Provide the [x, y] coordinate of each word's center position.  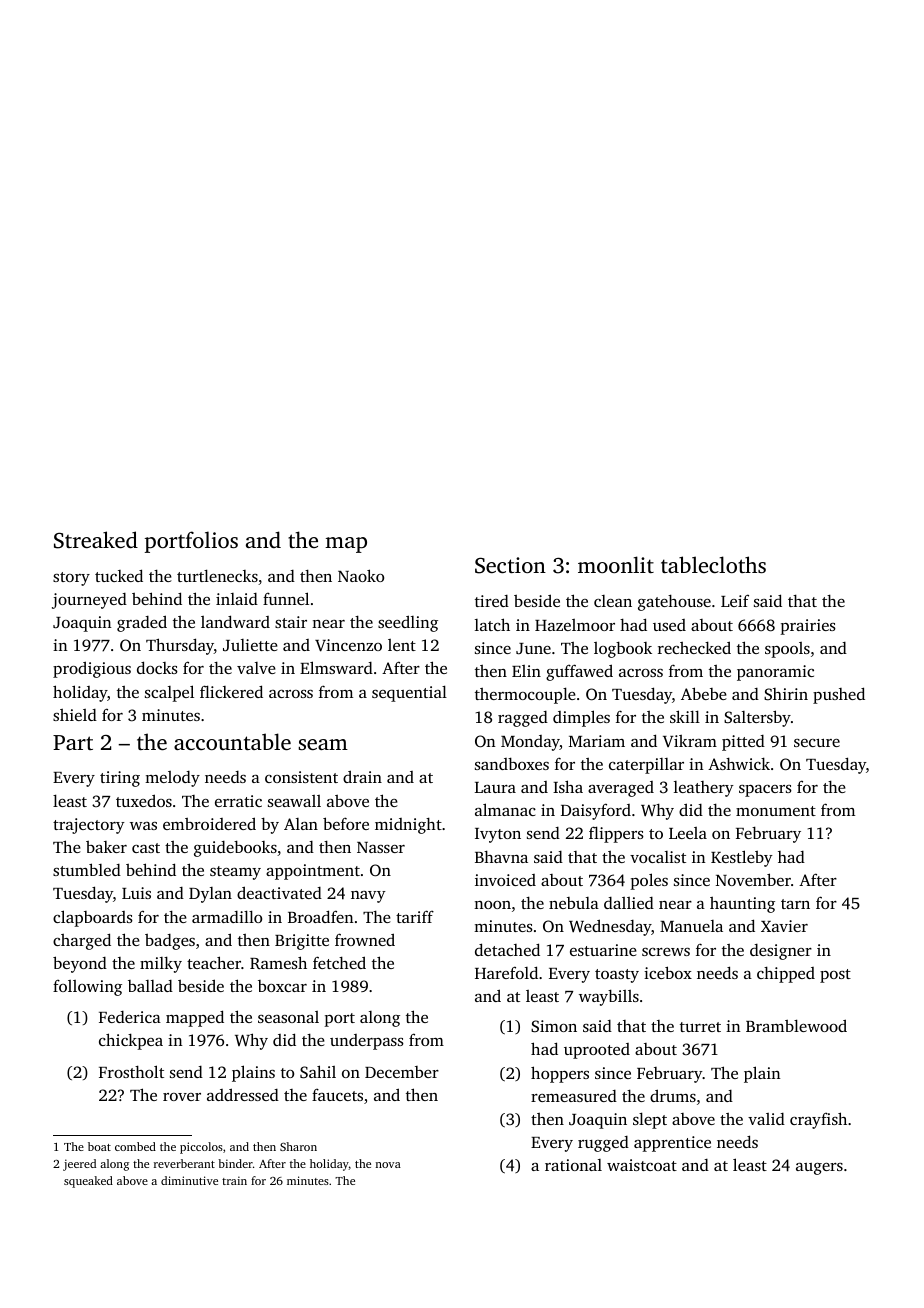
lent [402, 645]
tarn [795, 904]
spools [787, 650]
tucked [119, 575]
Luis [136, 893]
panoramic [775, 673]
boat [99, 1146]
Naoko [361, 575]
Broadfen [321, 916]
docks [157, 667]
